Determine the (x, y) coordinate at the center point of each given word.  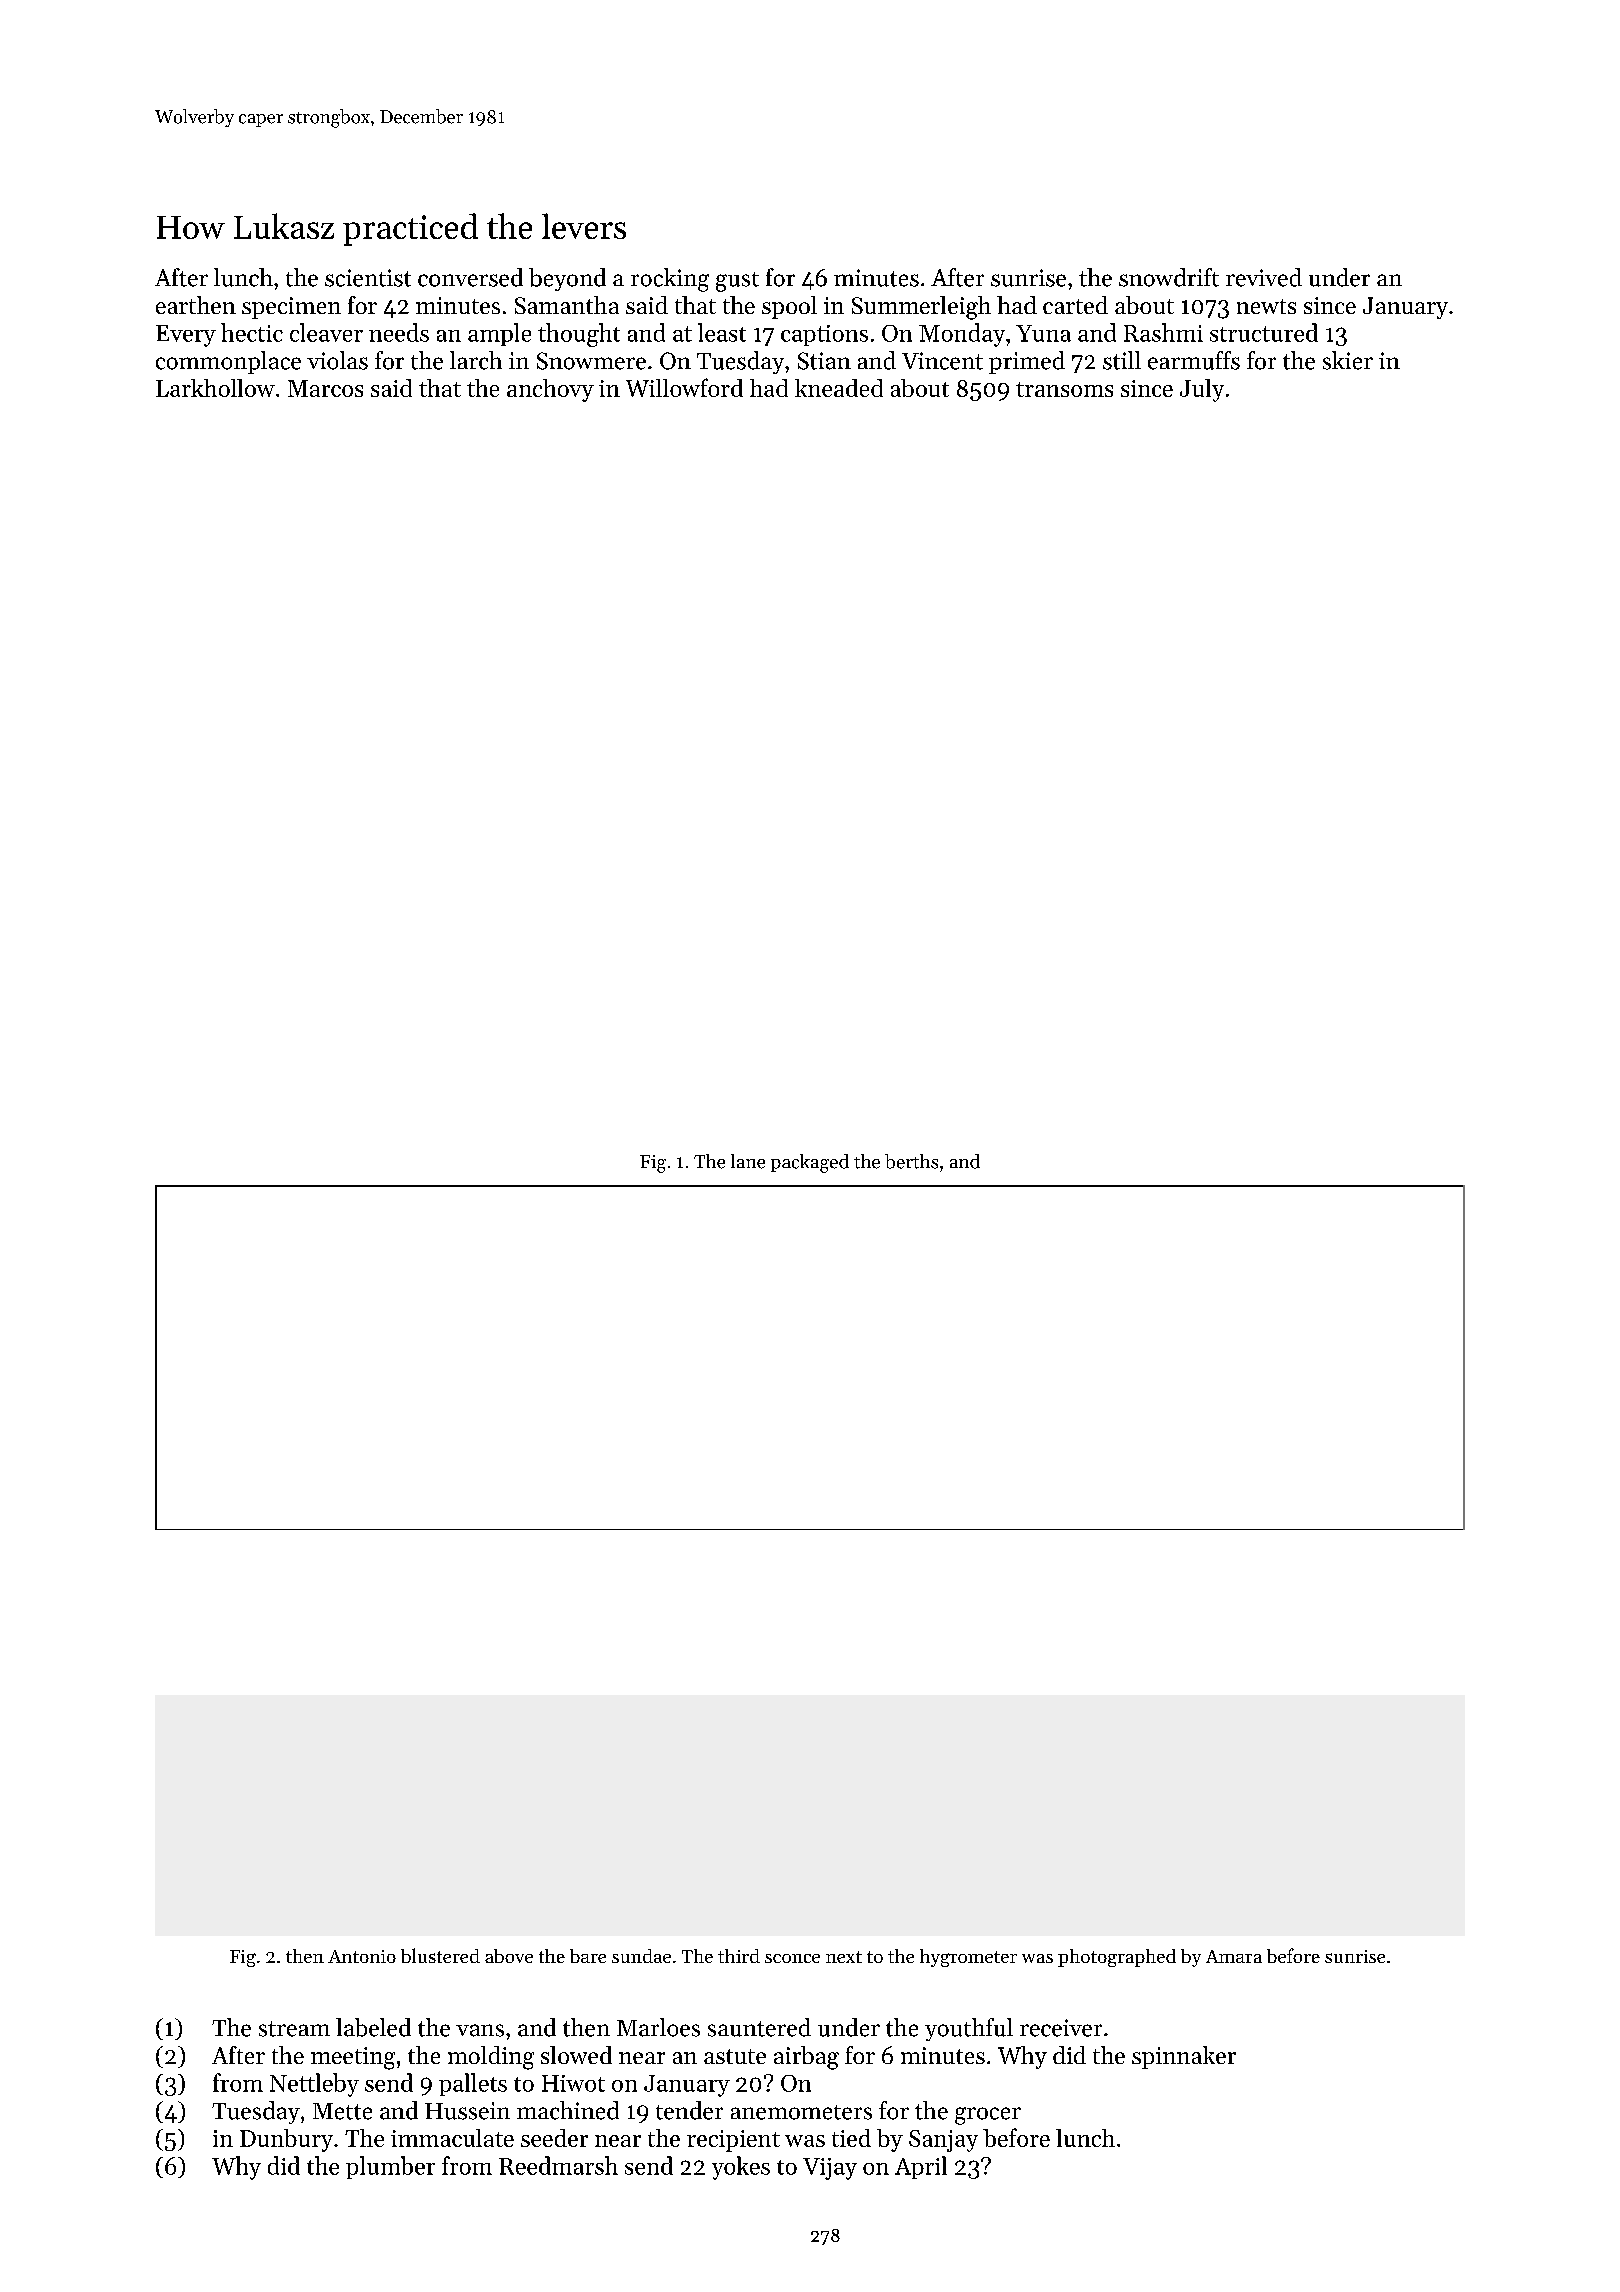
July (1202, 390)
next (844, 1957)
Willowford (684, 387)
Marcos (325, 388)
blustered (440, 1955)
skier (1348, 360)
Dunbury (286, 2140)
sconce (792, 1958)
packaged (810, 1163)
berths (911, 1161)
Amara (1234, 1956)
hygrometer (968, 1958)
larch (476, 360)
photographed (1117, 1958)
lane (748, 1161)
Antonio (362, 1956)
